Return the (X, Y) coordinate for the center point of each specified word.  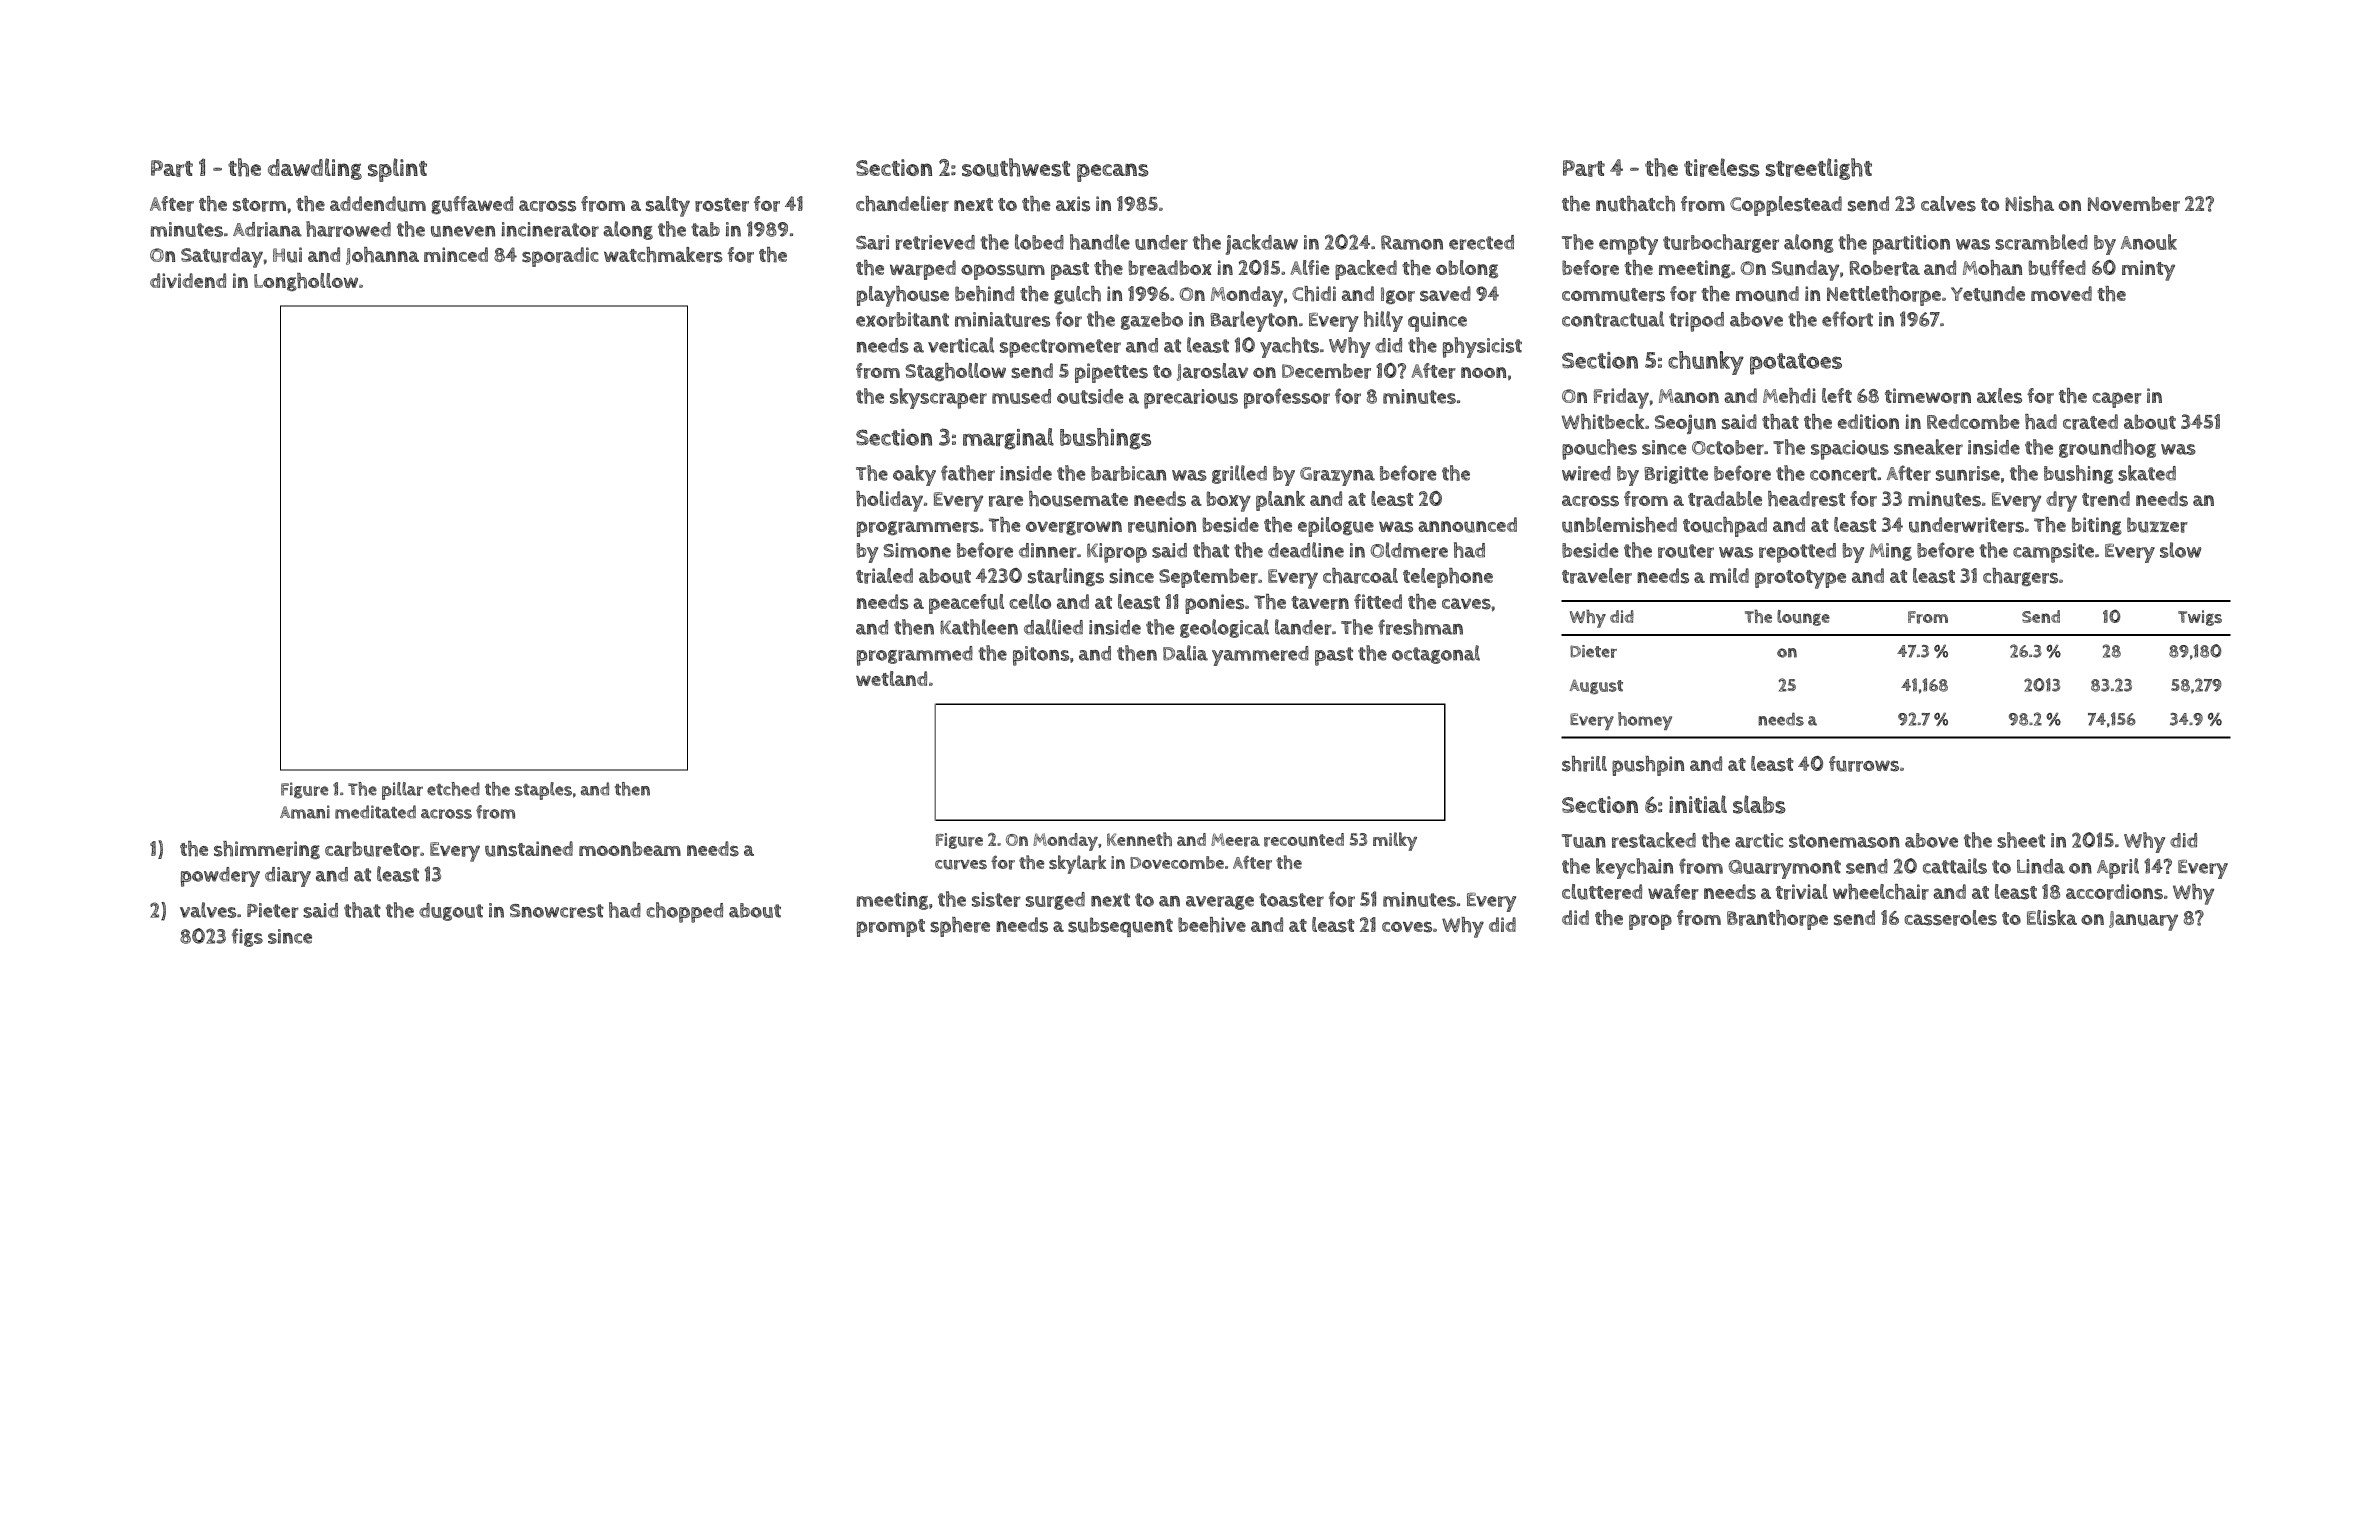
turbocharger (1721, 243)
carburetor (372, 849)
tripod (1696, 322)
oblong (1467, 269)
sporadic (560, 257)
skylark (1077, 864)
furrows (1864, 764)
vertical (961, 345)
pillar (402, 791)
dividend (188, 280)
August (1596, 686)
